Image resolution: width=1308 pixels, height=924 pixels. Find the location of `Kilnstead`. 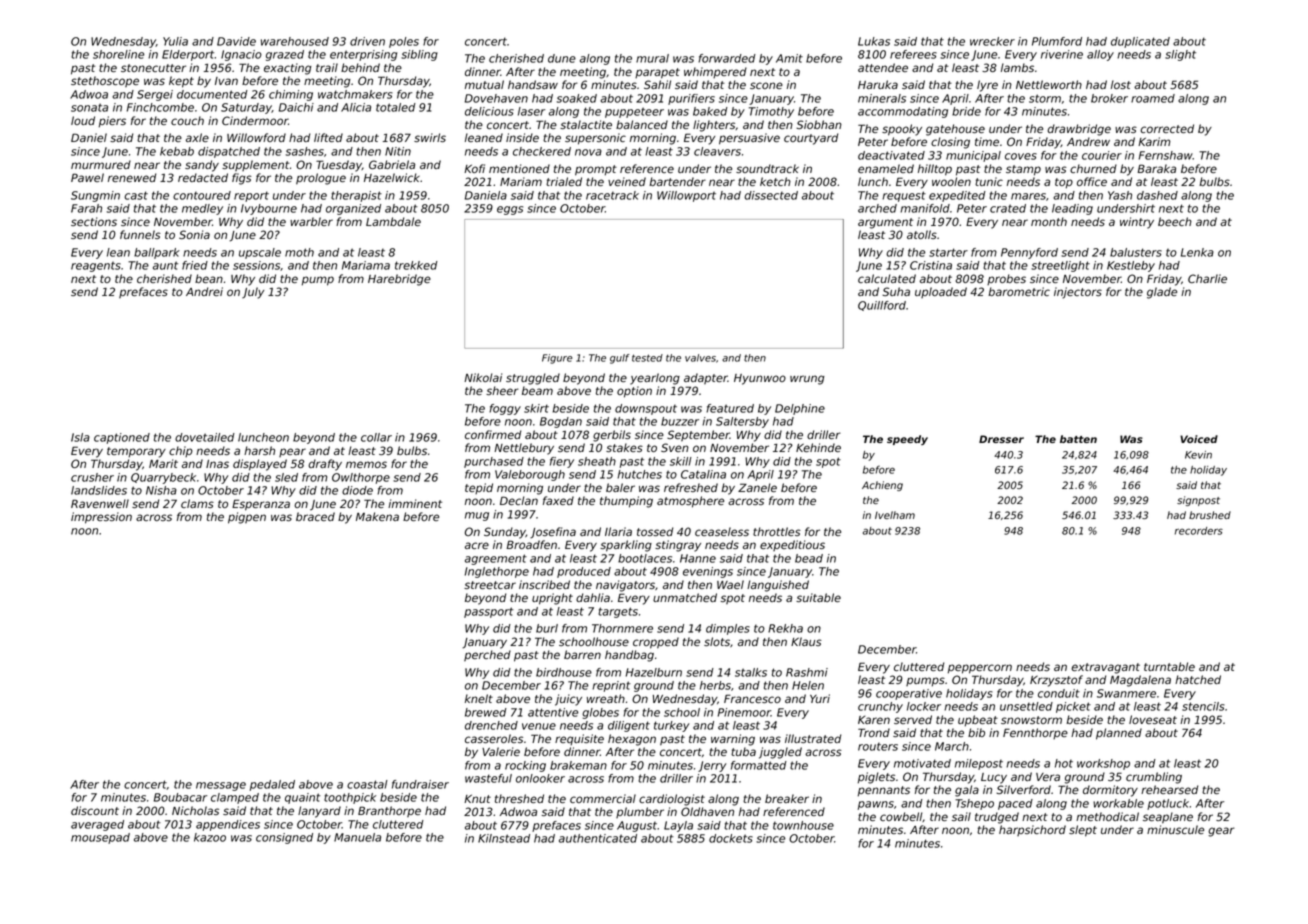

Kilnstead is located at coordinates (504, 838).
